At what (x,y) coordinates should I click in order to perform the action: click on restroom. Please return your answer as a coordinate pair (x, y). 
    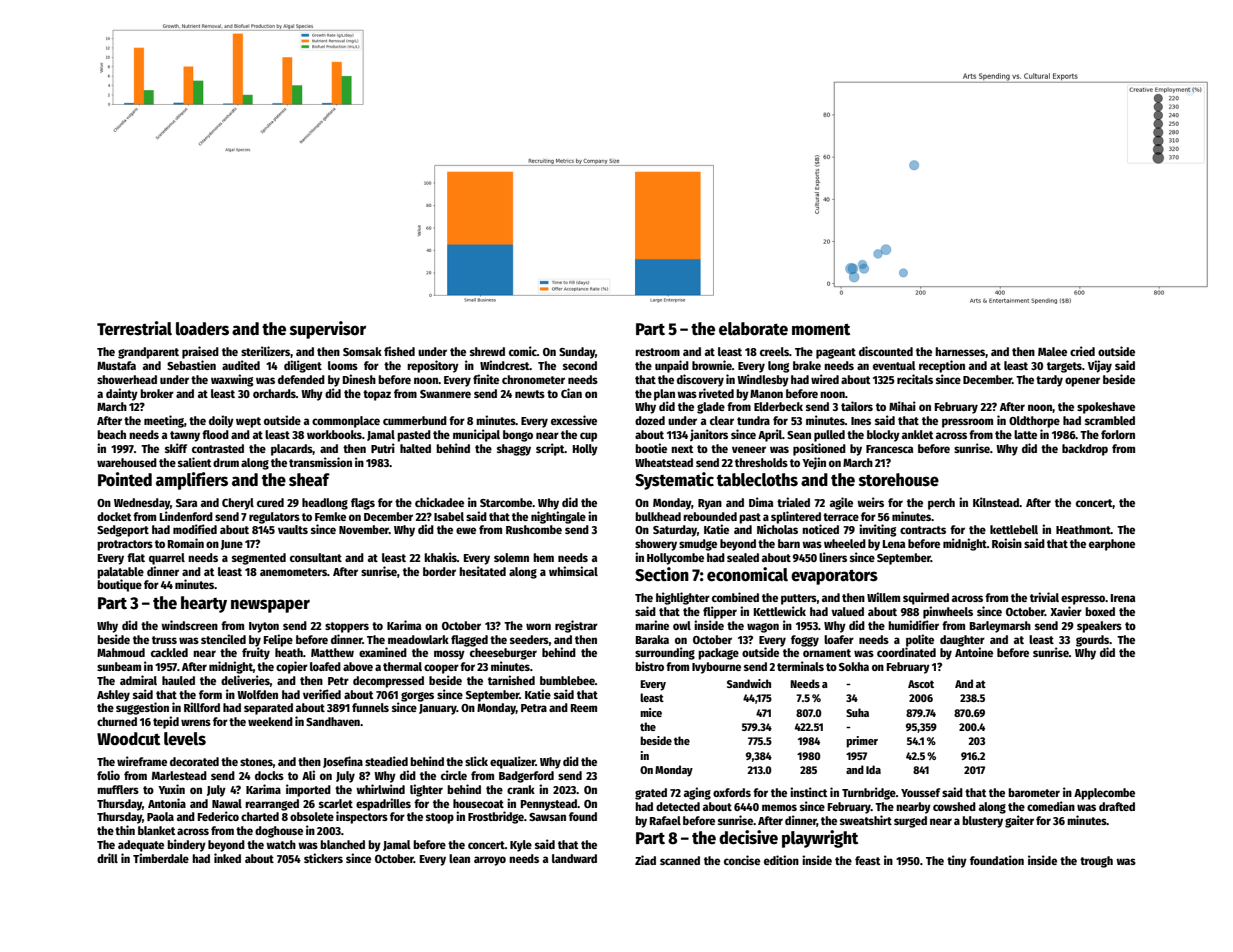
    Looking at the image, I should click on (657, 352).
